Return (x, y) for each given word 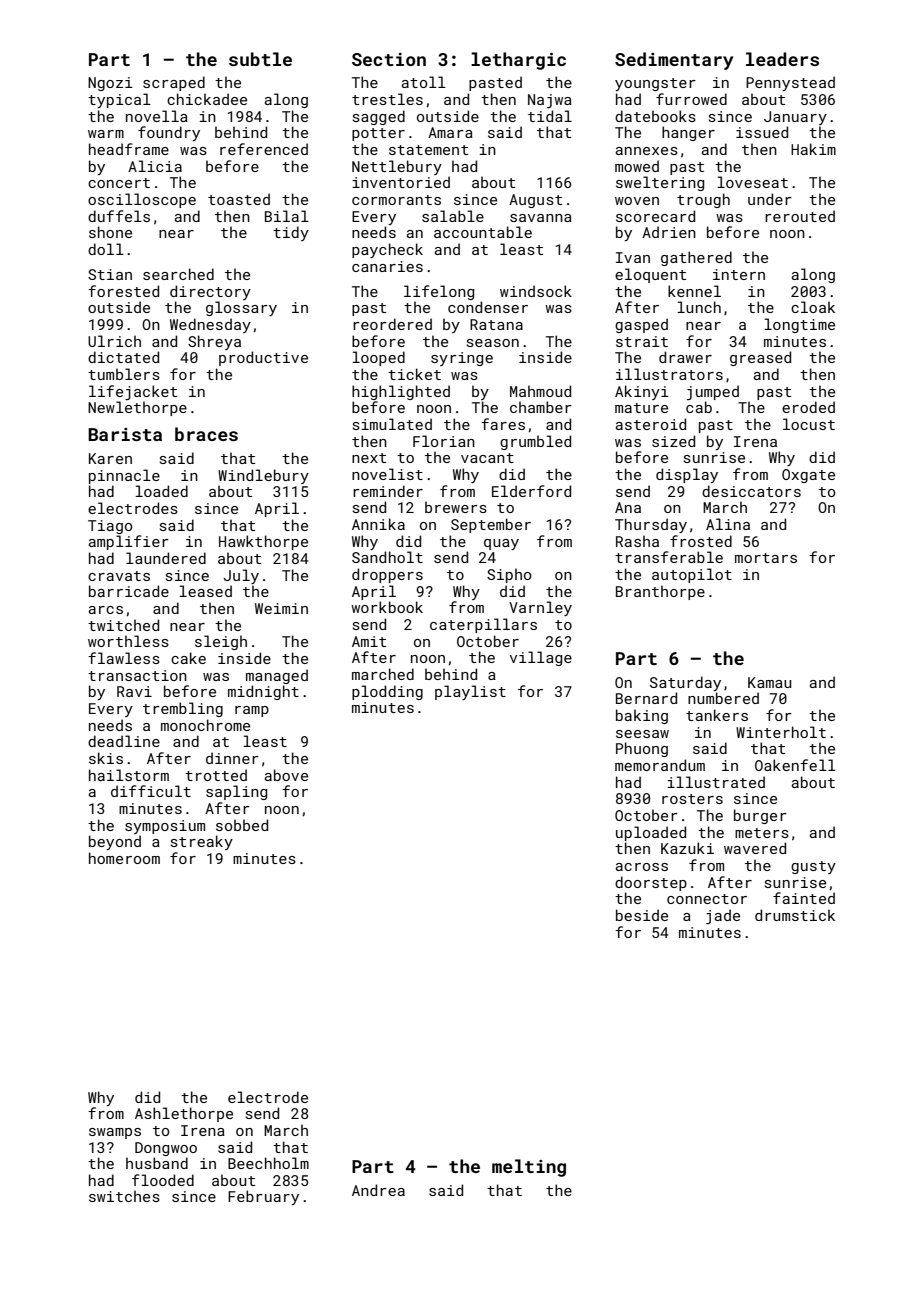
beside (642, 915)
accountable (483, 232)
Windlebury (263, 476)
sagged (379, 117)
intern (739, 274)
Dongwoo (166, 1149)
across (642, 867)
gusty (813, 867)
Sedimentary (674, 61)
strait (642, 341)
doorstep (651, 883)
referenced (264, 149)
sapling (236, 792)
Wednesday (210, 325)
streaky (202, 842)
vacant (487, 458)
